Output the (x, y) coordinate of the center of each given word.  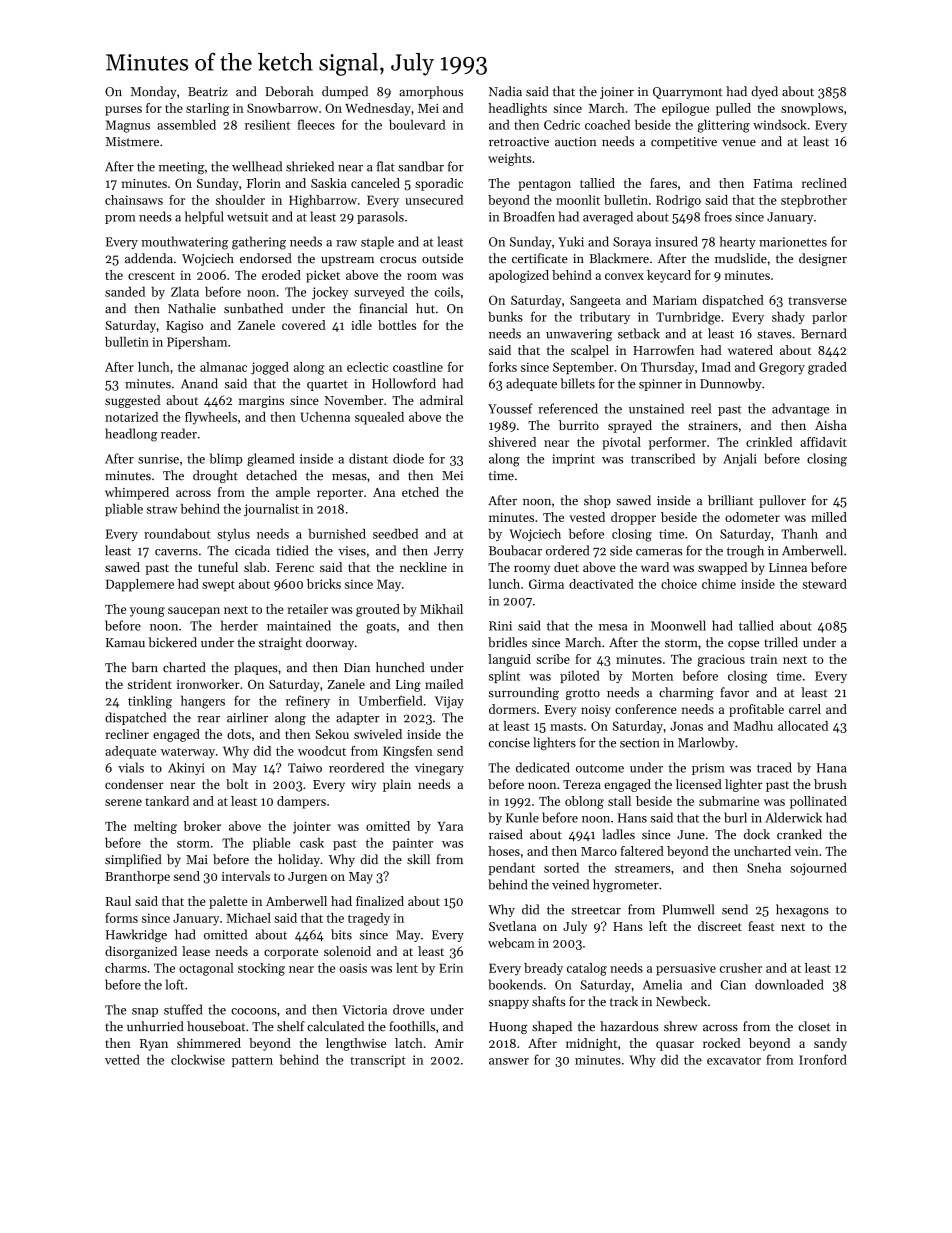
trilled (781, 642)
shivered (512, 442)
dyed (764, 92)
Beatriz (208, 92)
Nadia (505, 91)
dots (239, 734)
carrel (805, 709)
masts (566, 727)
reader (179, 433)
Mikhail (441, 609)
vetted (122, 1060)
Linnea (788, 567)
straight (280, 643)
